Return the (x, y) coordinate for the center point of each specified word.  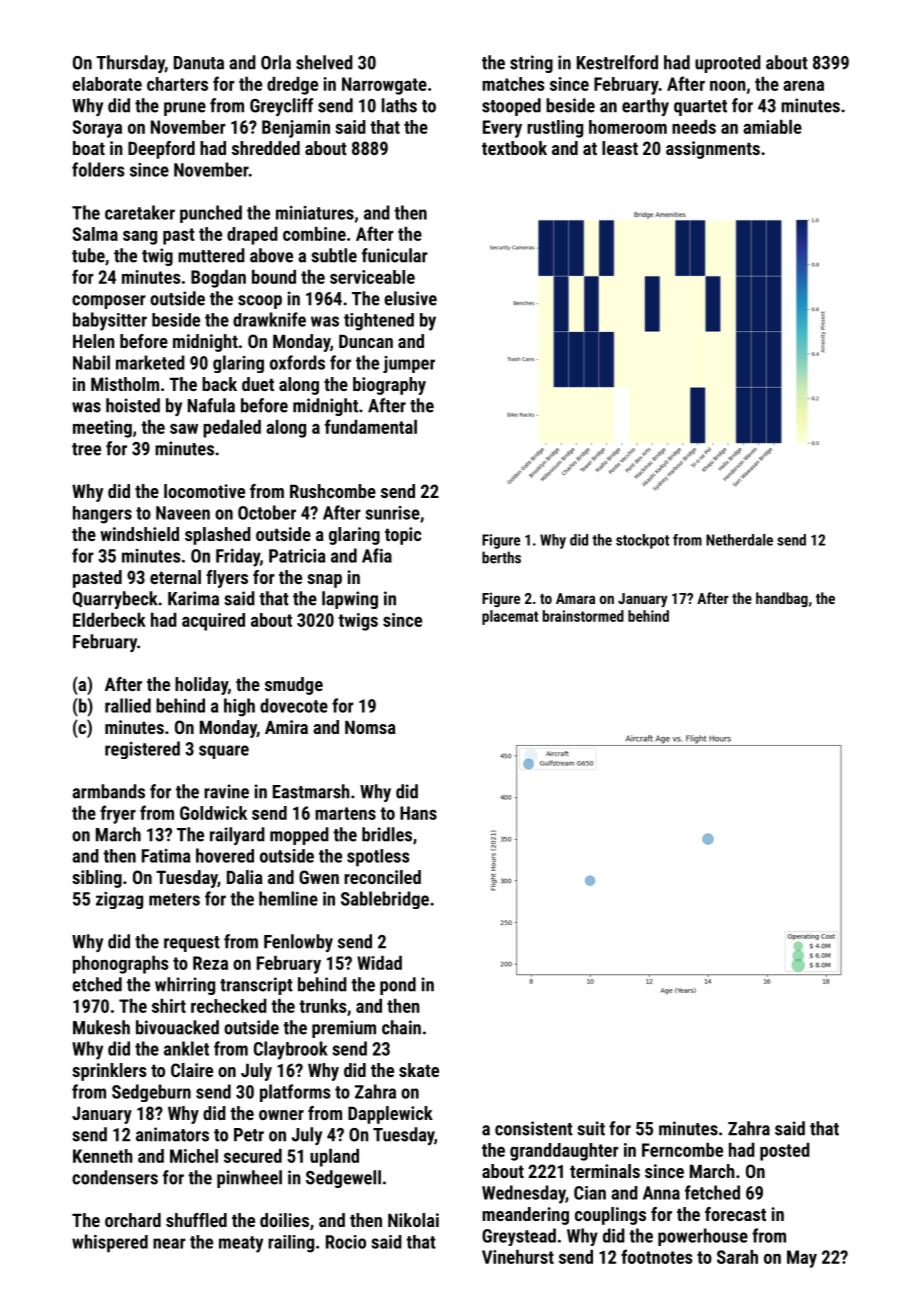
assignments (713, 150)
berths (501, 557)
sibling (97, 879)
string (531, 64)
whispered (110, 1243)
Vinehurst (518, 1257)
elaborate (107, 84)
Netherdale (739, 540)
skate (419, 1070)
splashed (218, 536)
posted (785, 1152)
